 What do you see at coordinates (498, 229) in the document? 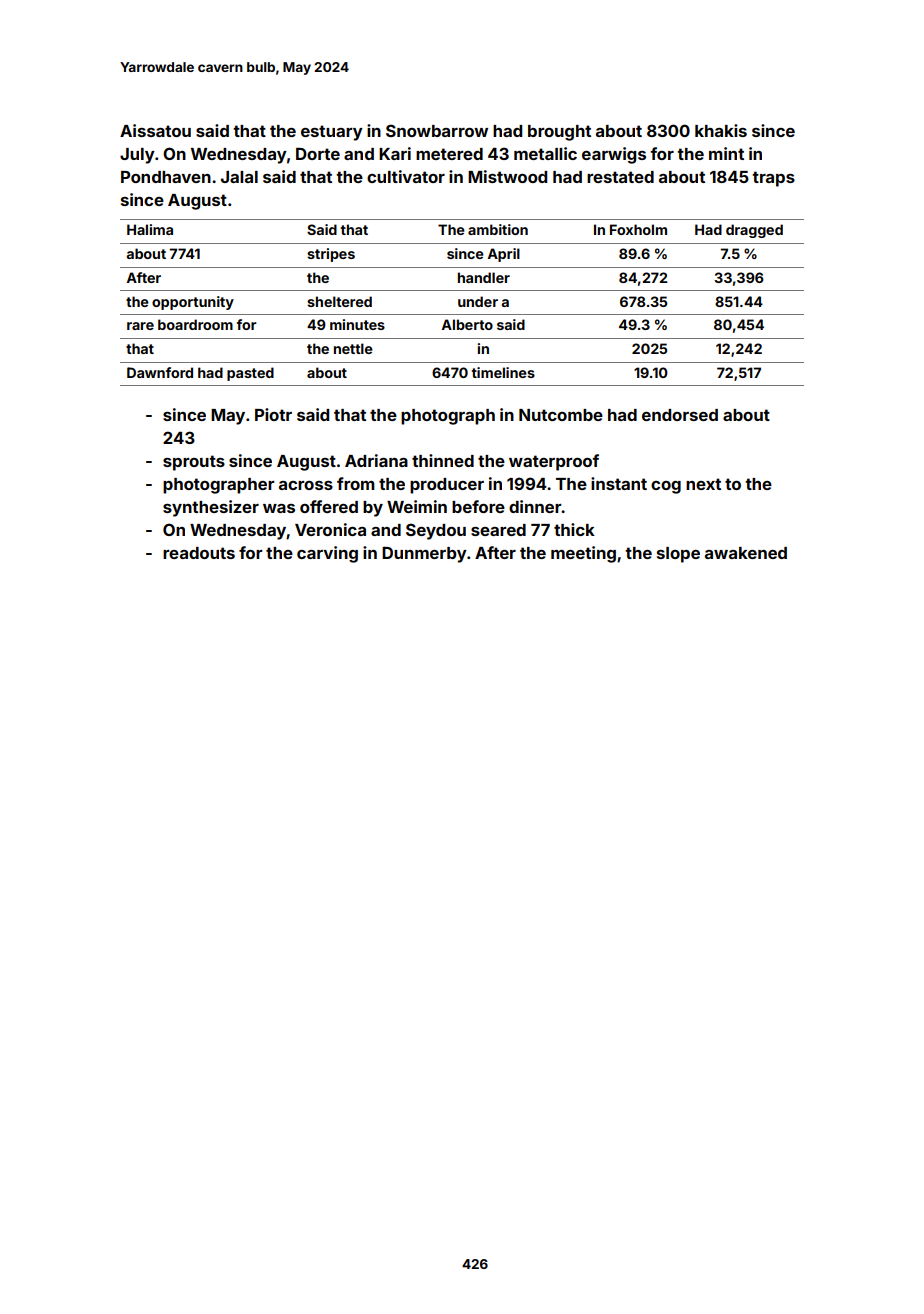
I see `ambition` at bounding box center [498, 229].
